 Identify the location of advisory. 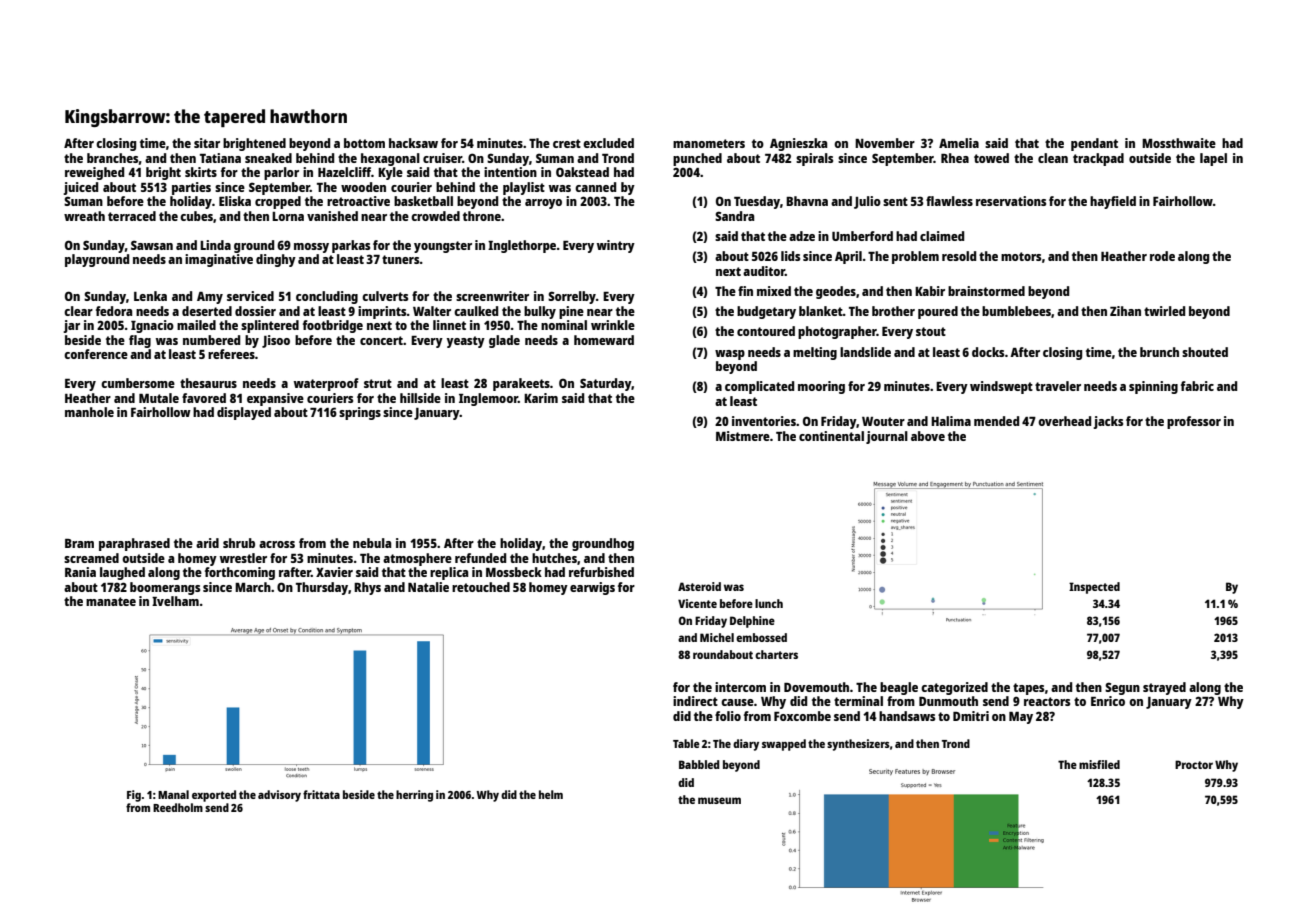
(279, 796).
